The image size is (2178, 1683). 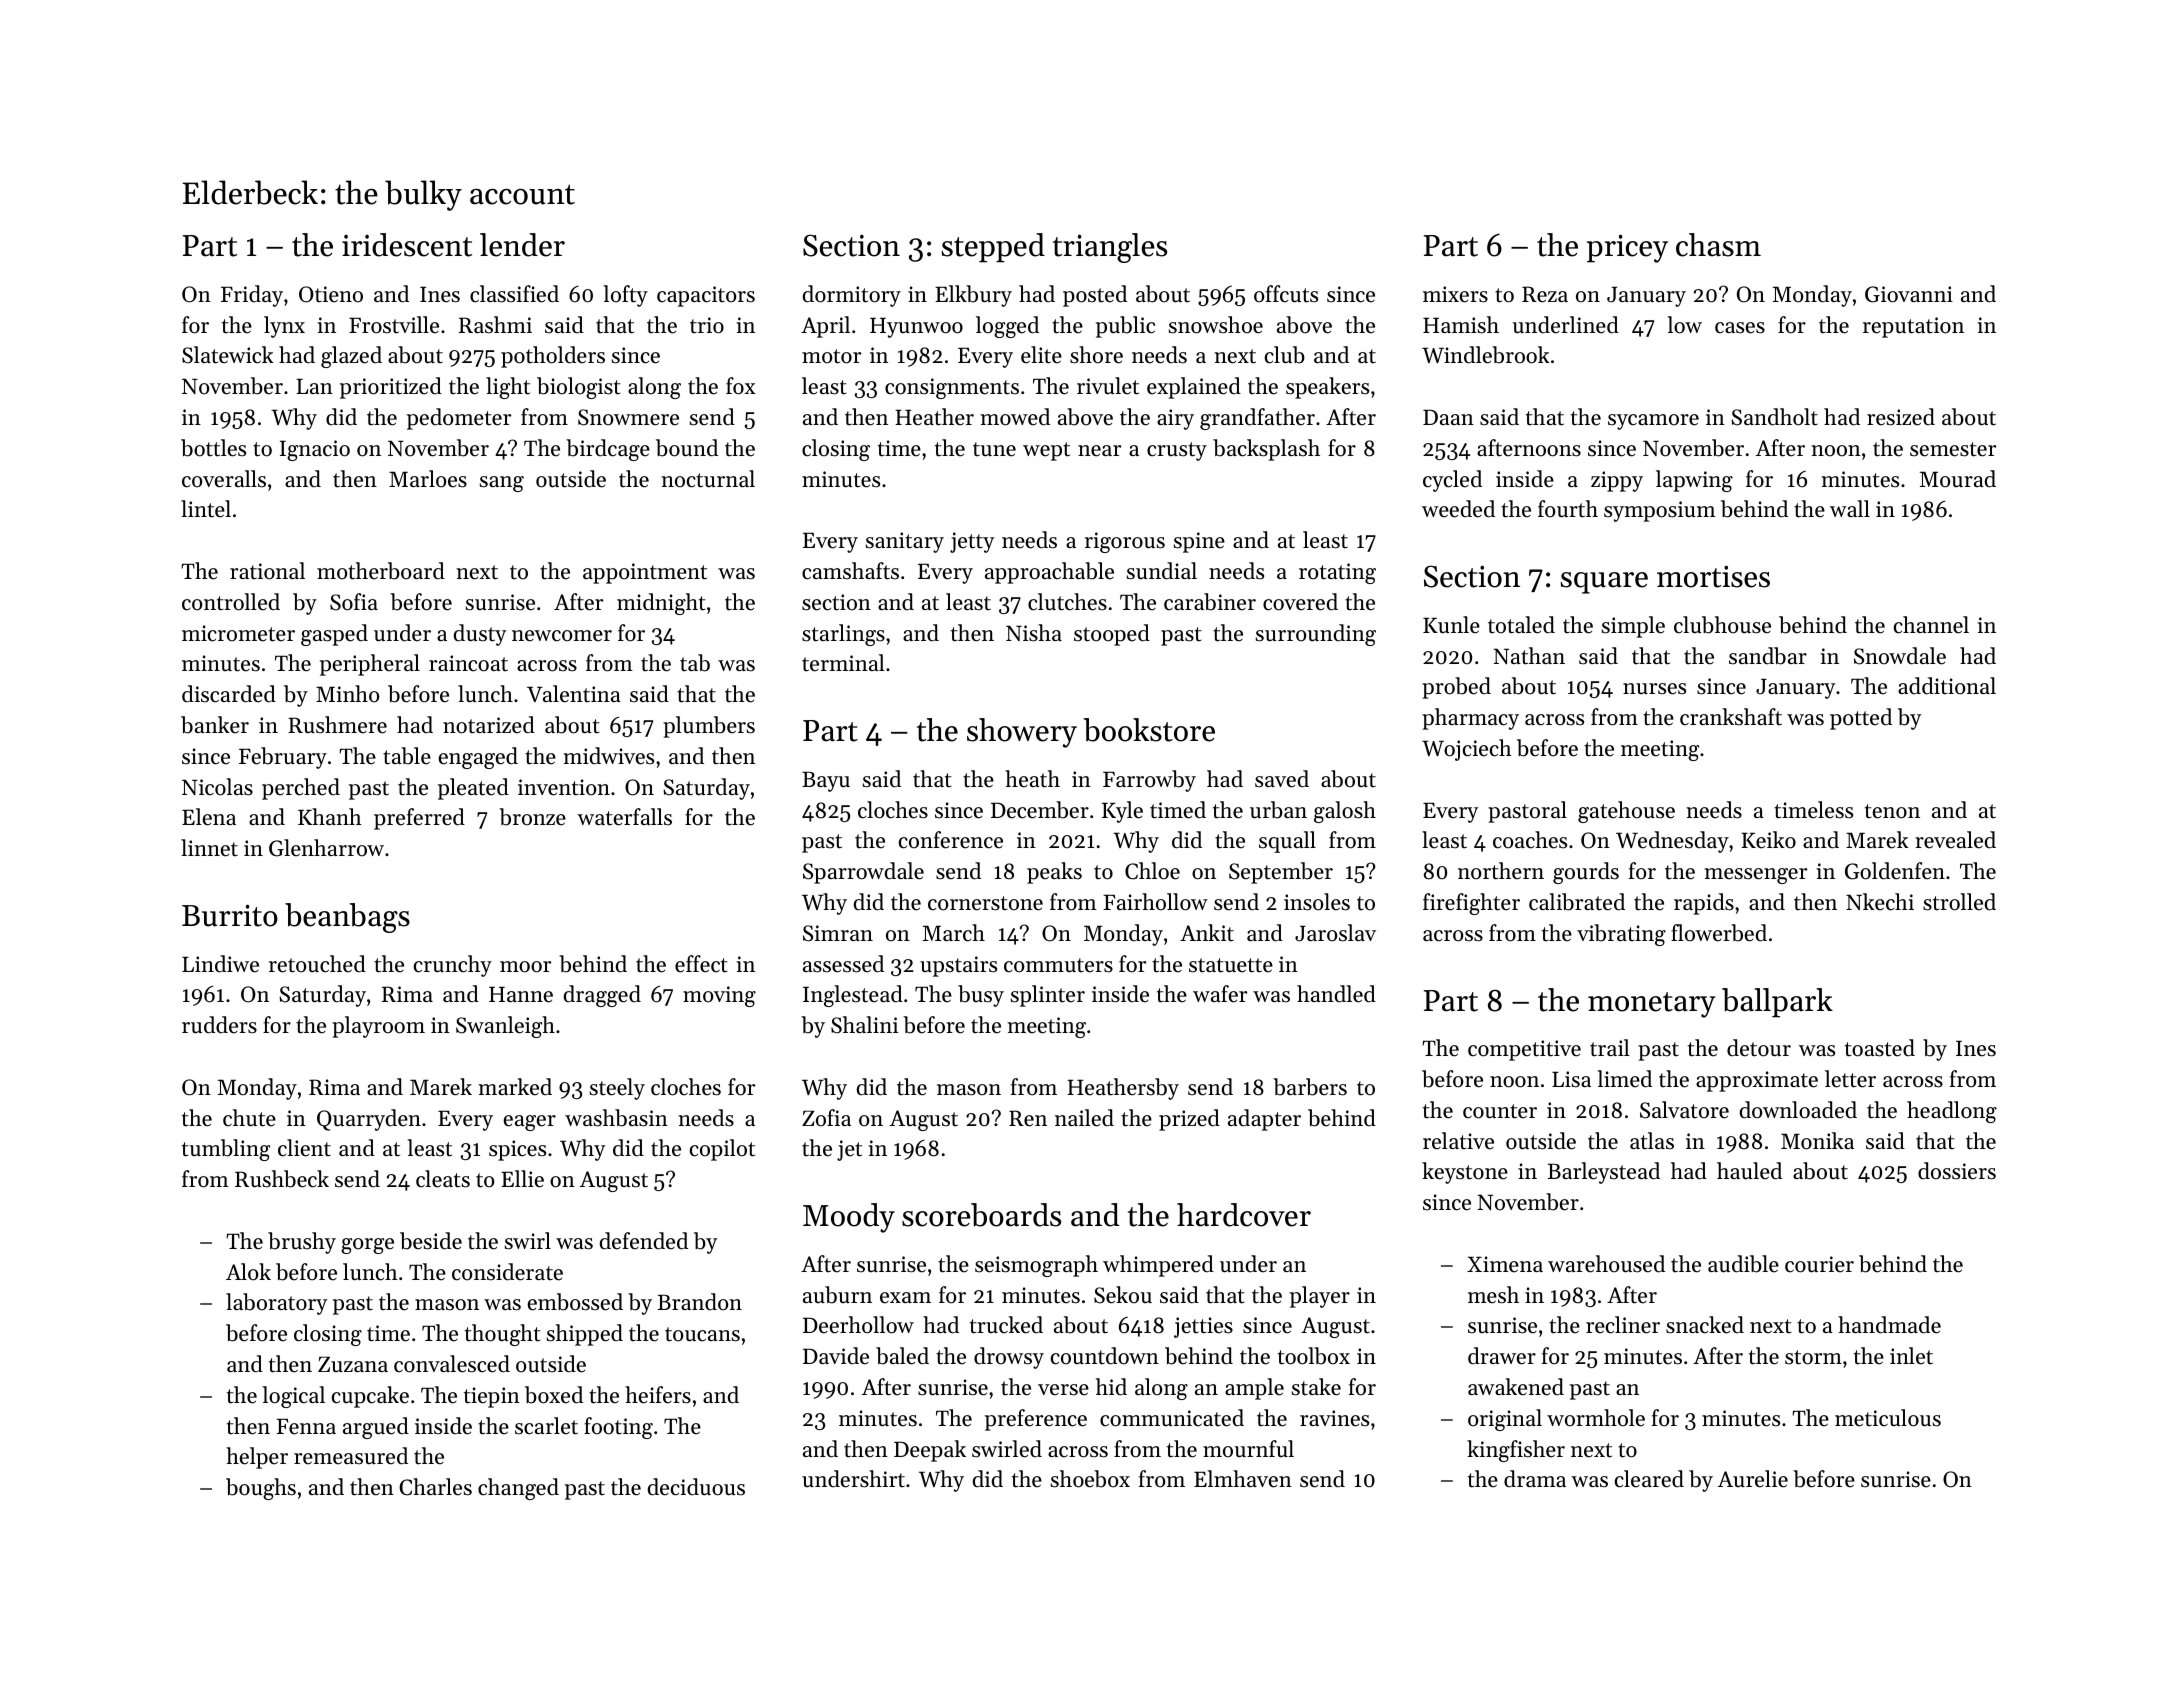 What do you see at coordinates (378, 1027) in the screenshot?
I see `playroom` at bounding box center [378, 1027].
